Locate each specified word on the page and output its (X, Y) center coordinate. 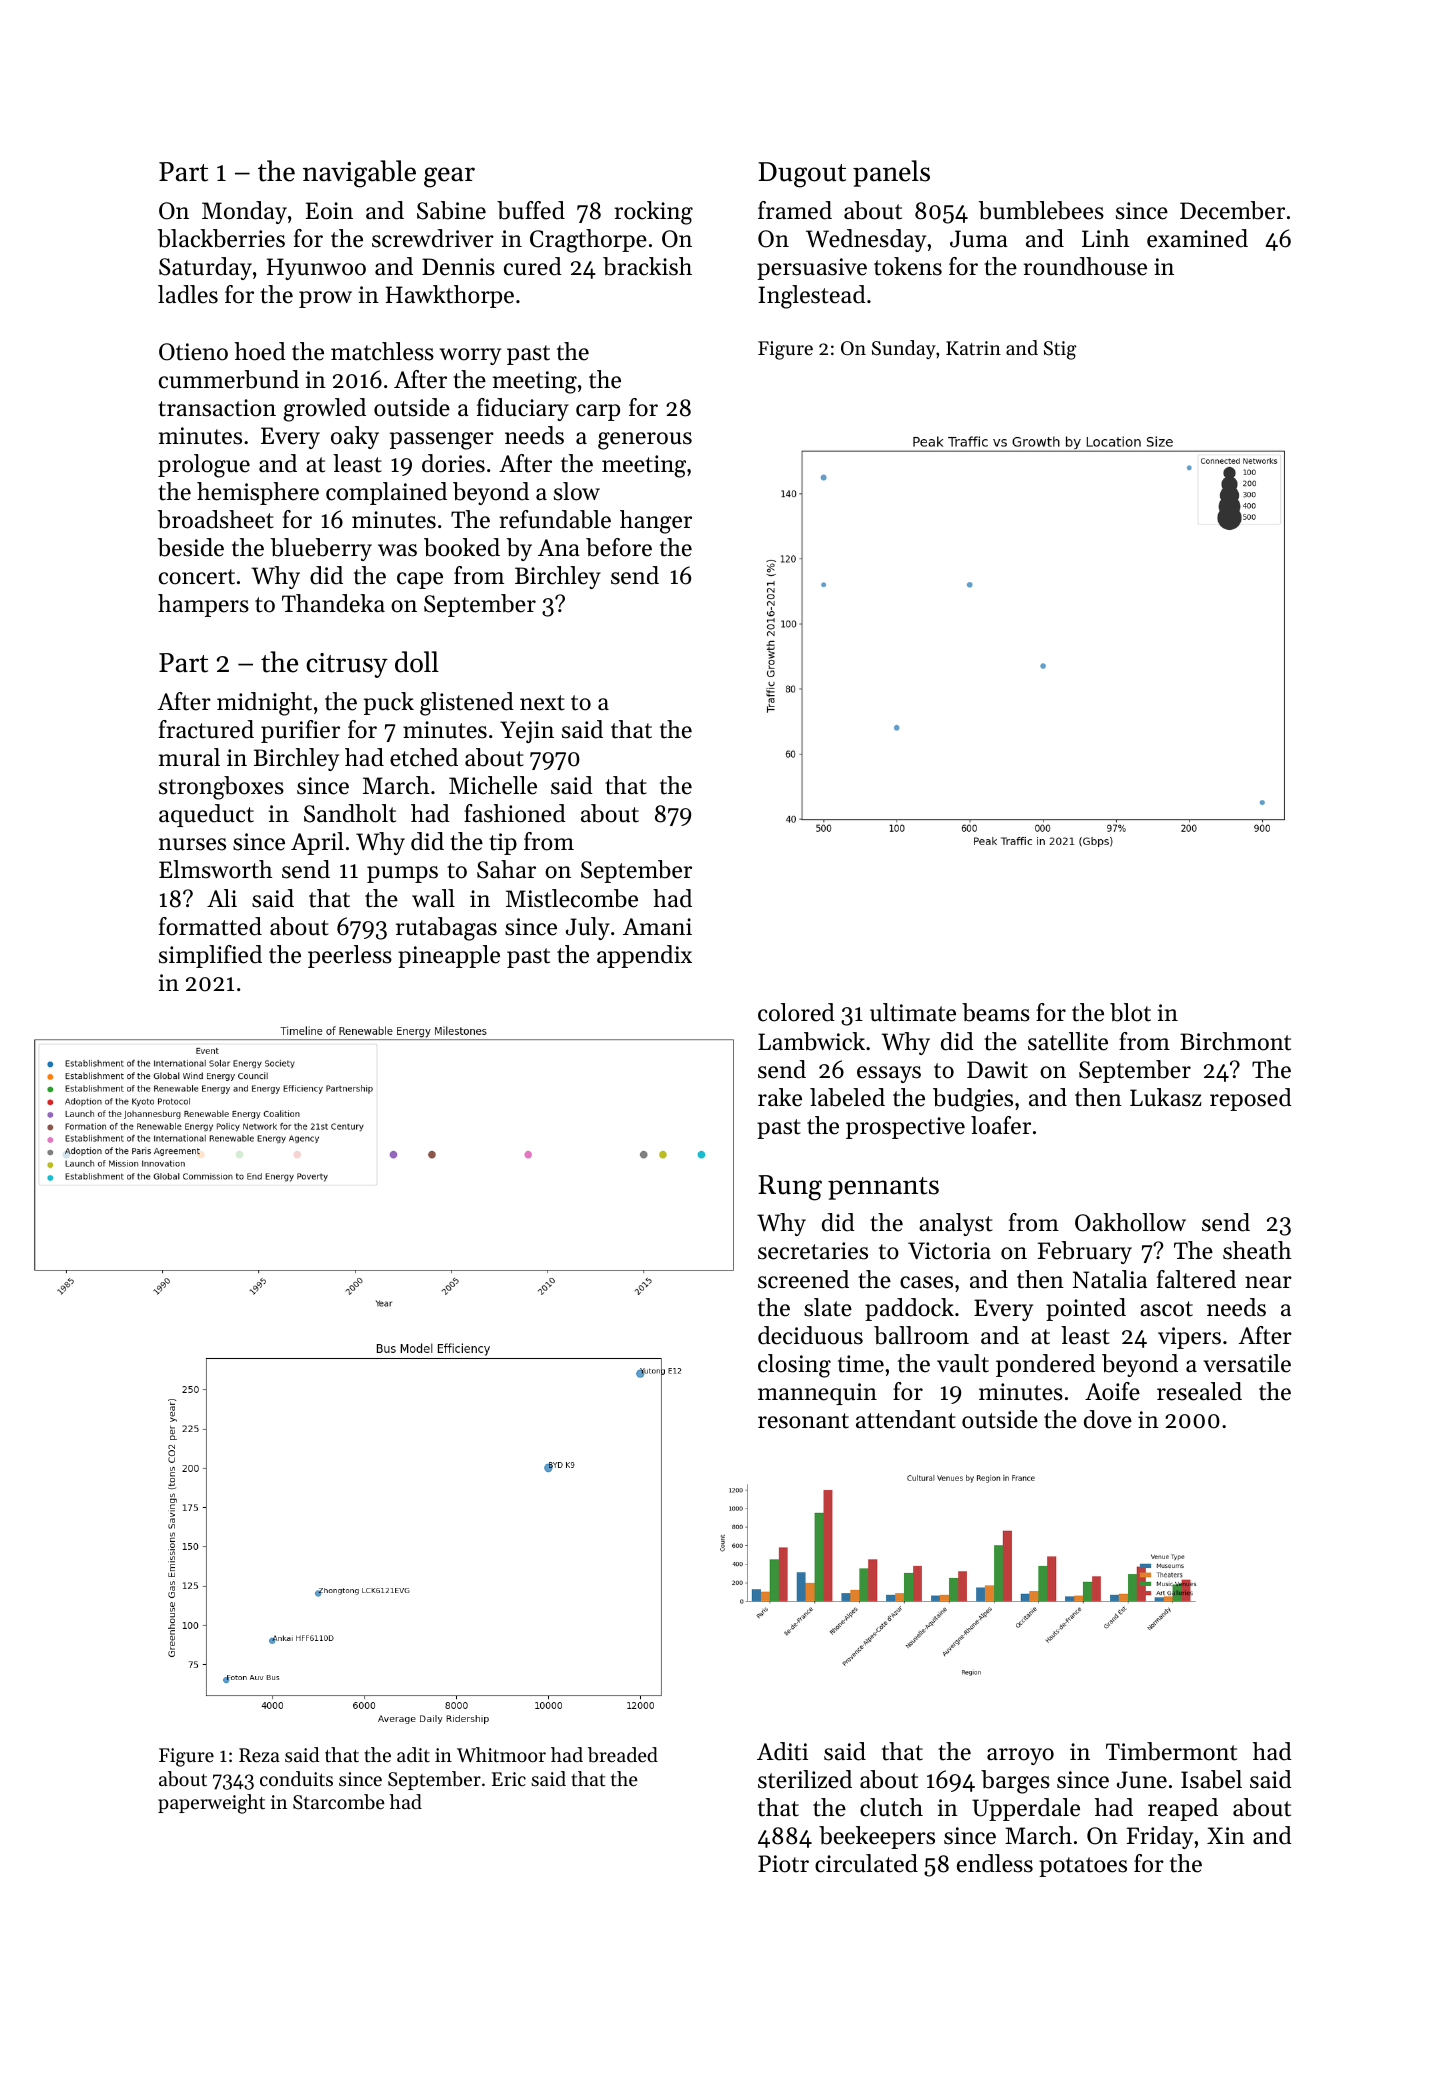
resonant (803, 1421)
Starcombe (339, 1802)
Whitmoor (501, 1755)
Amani (657, 926)
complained (386, 493)
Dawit (997, 1070)
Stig (1060, 350)
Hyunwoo (316, 269)
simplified (210, 956)
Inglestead (812, 297)
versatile (1247, 1363)
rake (780, 1097)
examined (1197, 238)
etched (424, 757)
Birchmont (1235, 1041)
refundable (555, 519)
